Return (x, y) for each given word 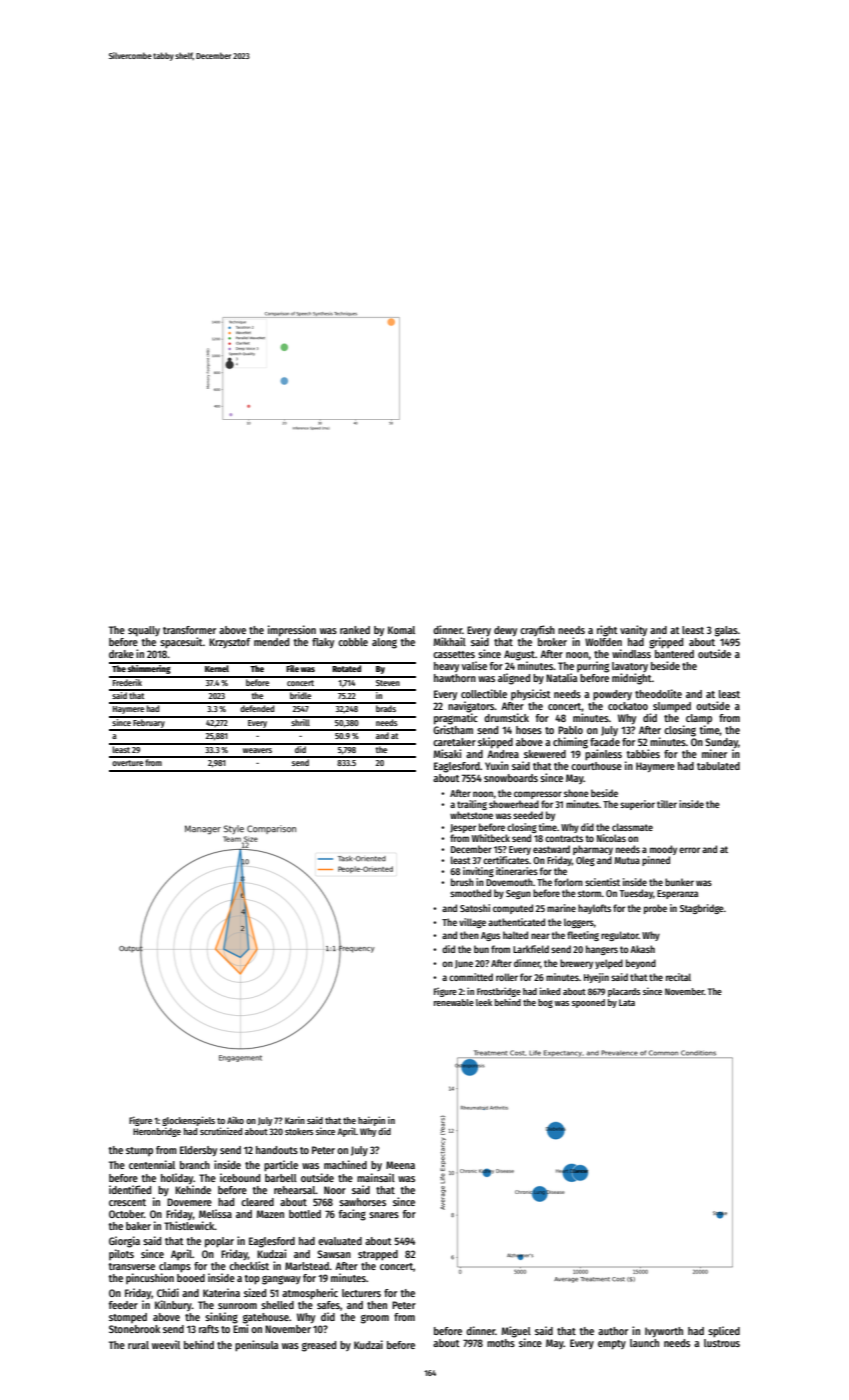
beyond (641, 964)
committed (471, 977)
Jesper (463, 828)
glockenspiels (188, 1121)
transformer (189, 630)
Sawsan (334, 1254)
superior (637, 805)
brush (462, 882)
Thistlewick (189, 1225)
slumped (672, 707)
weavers (257, 750)
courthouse (596, 766)
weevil (166, 1344)
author (613, 1331)
